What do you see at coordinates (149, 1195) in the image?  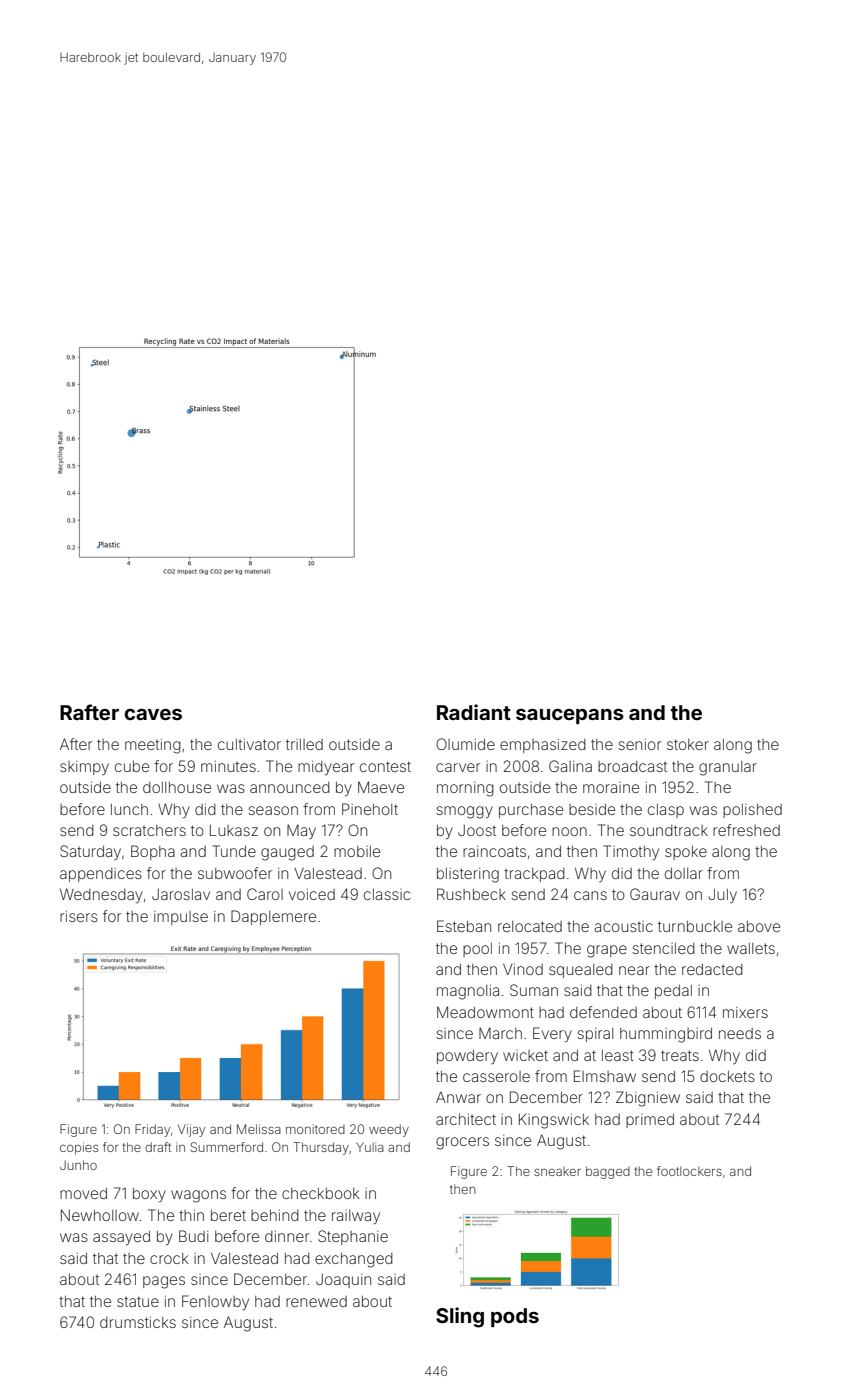 I see `boxy` at bounding box center [149, 1195].
